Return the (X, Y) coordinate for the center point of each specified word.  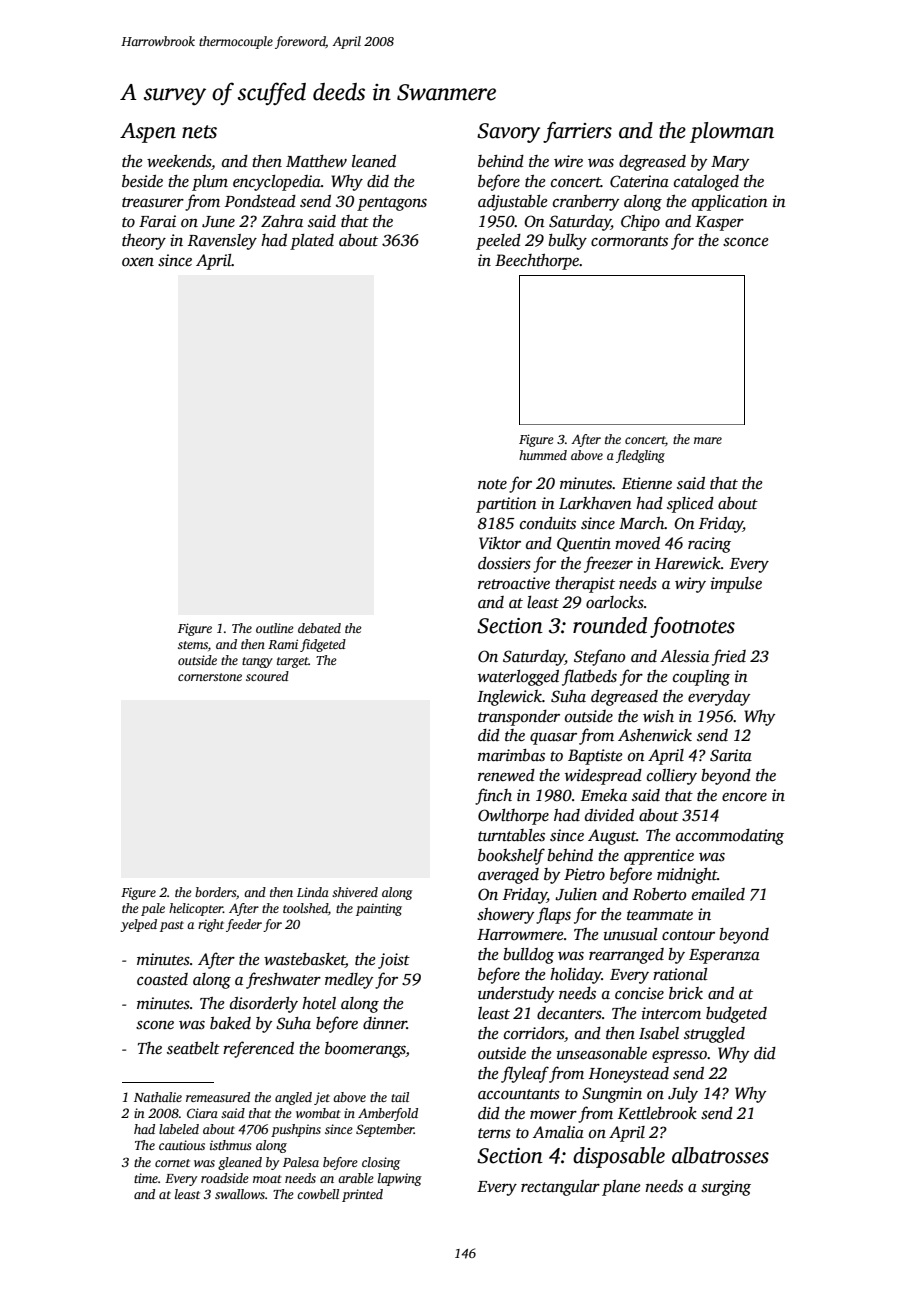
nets (199, 132)
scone (155, 1025)
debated (319, 628)
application (730, 203)
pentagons (392, 204)
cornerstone (210, 677)
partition (506, 505)
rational (680, 974)
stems (193, 645)
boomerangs (365, 1050)
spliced (690, 505)
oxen (138, 262)
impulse (736, 585)
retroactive (514, 583)
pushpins (296, 1130)
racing (709, 545)
